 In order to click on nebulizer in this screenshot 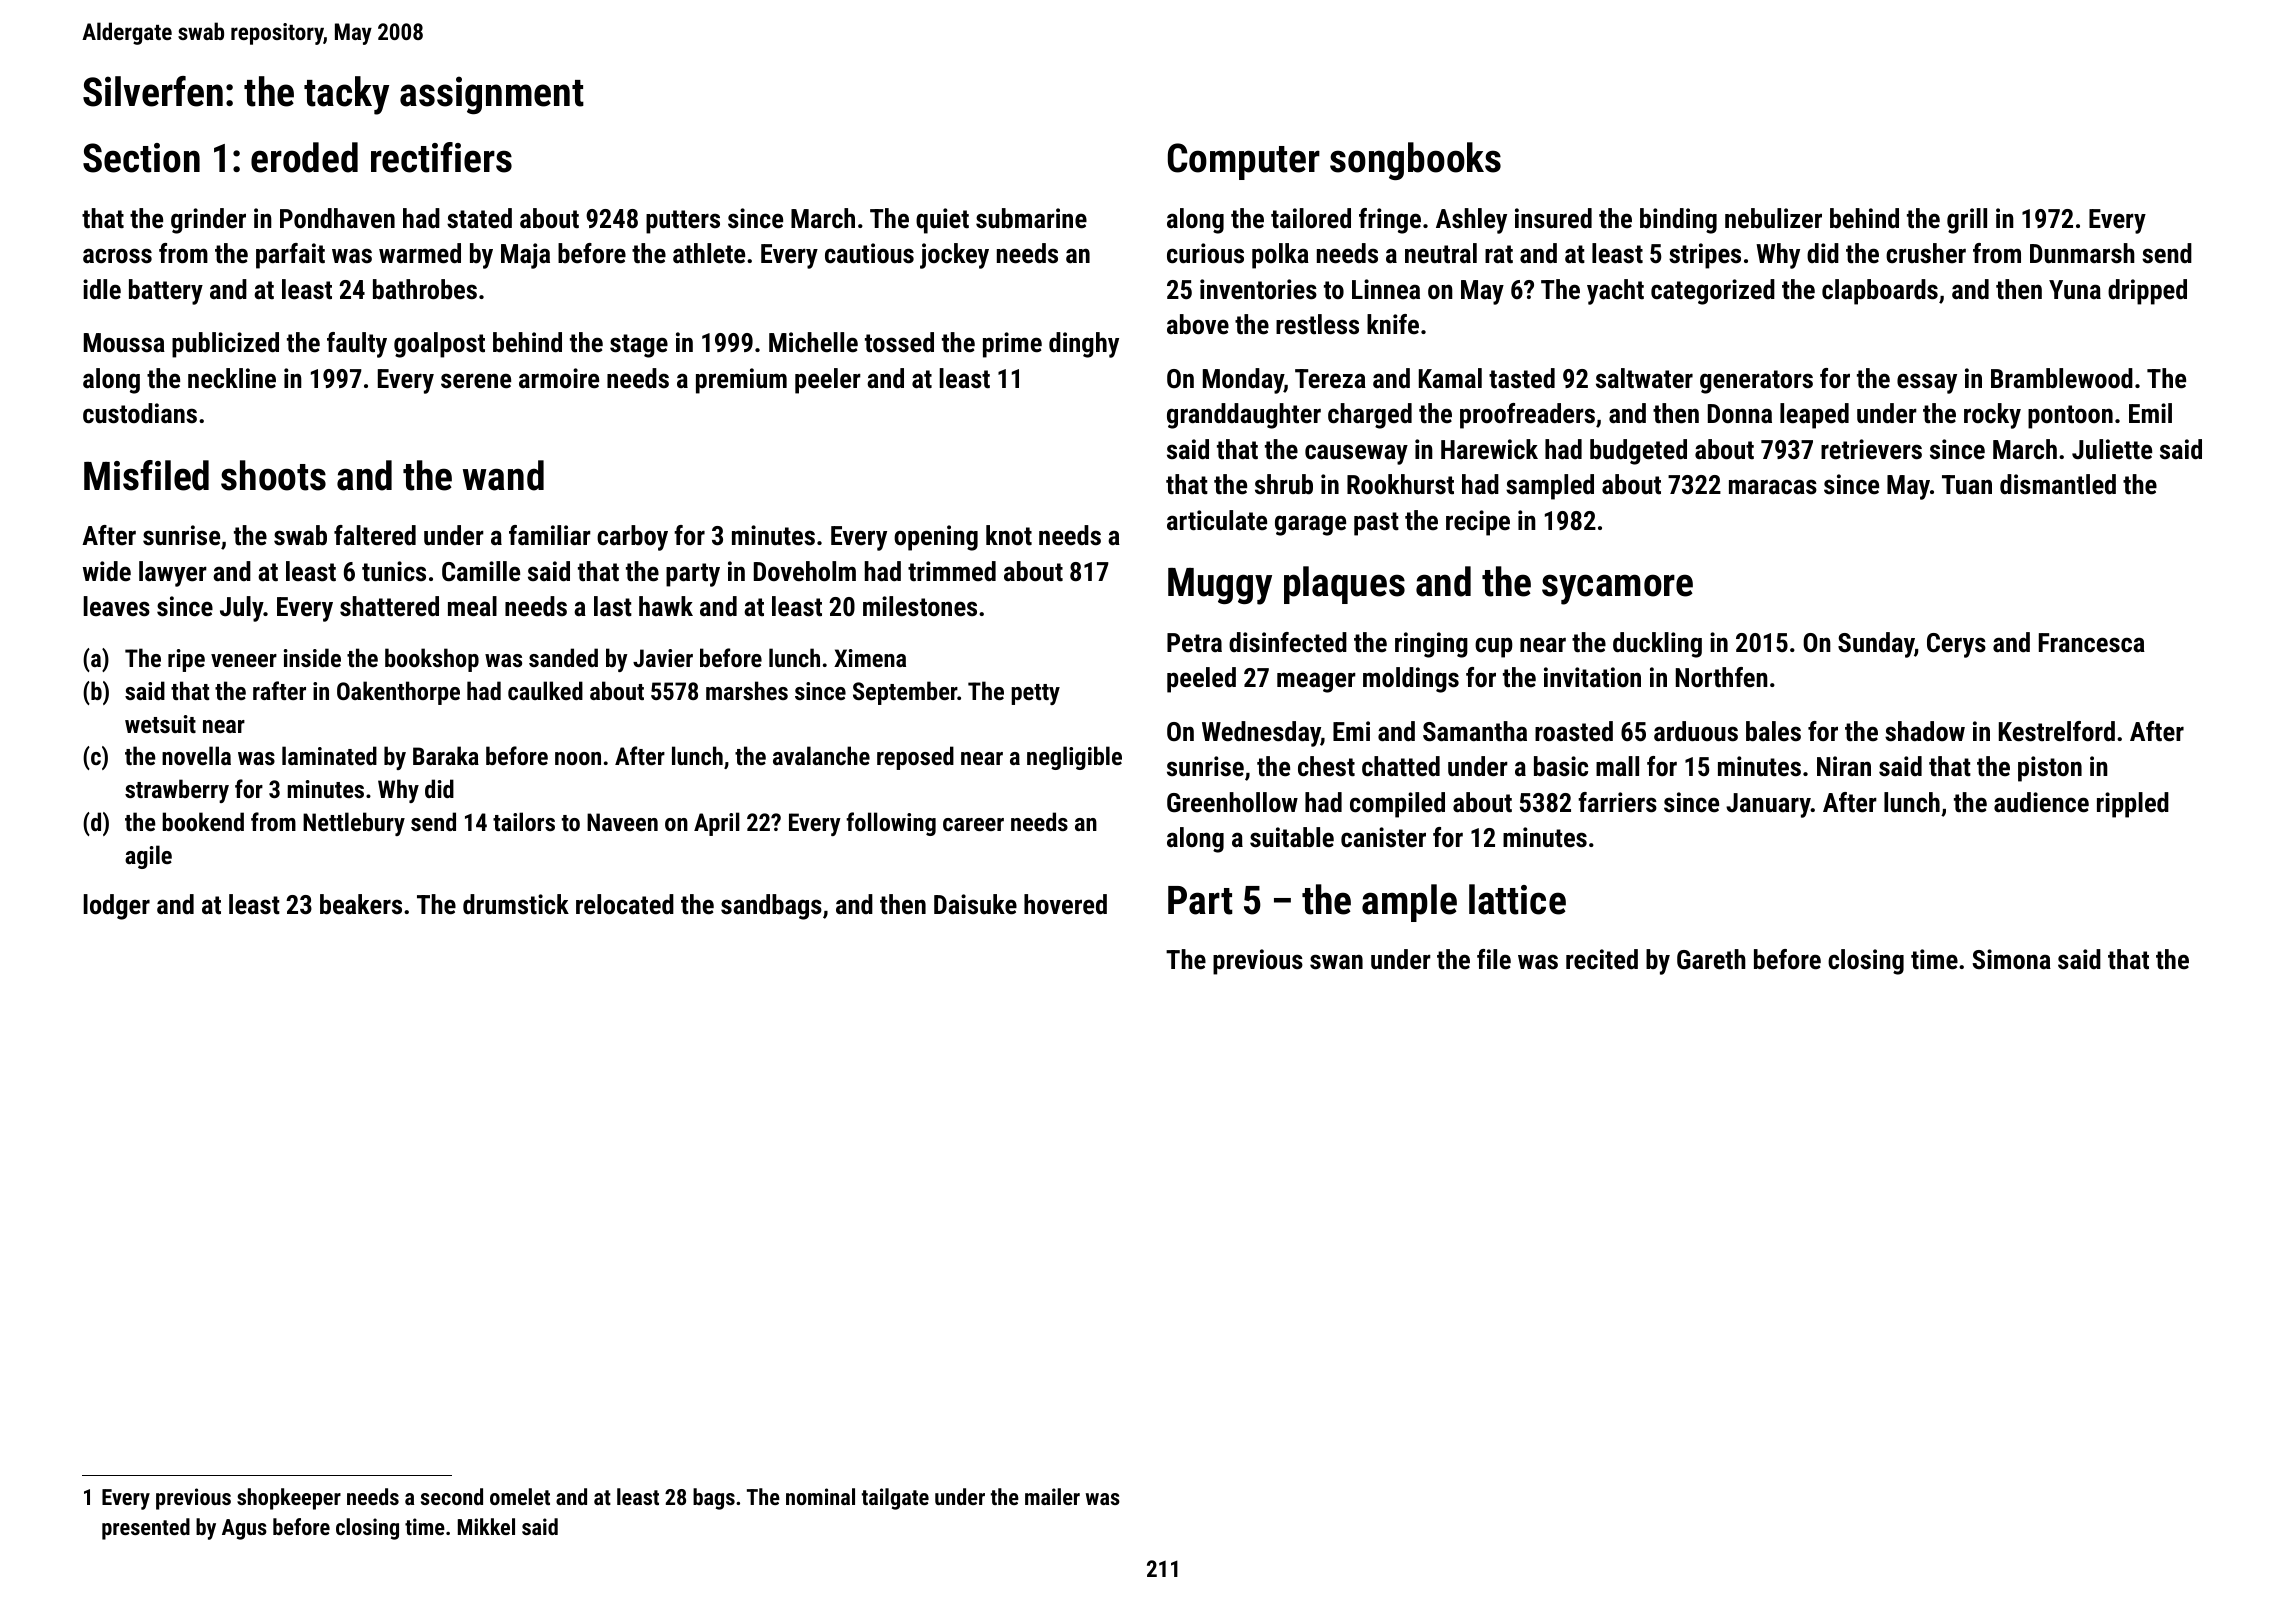, I will do `click(1773, 218)`.
